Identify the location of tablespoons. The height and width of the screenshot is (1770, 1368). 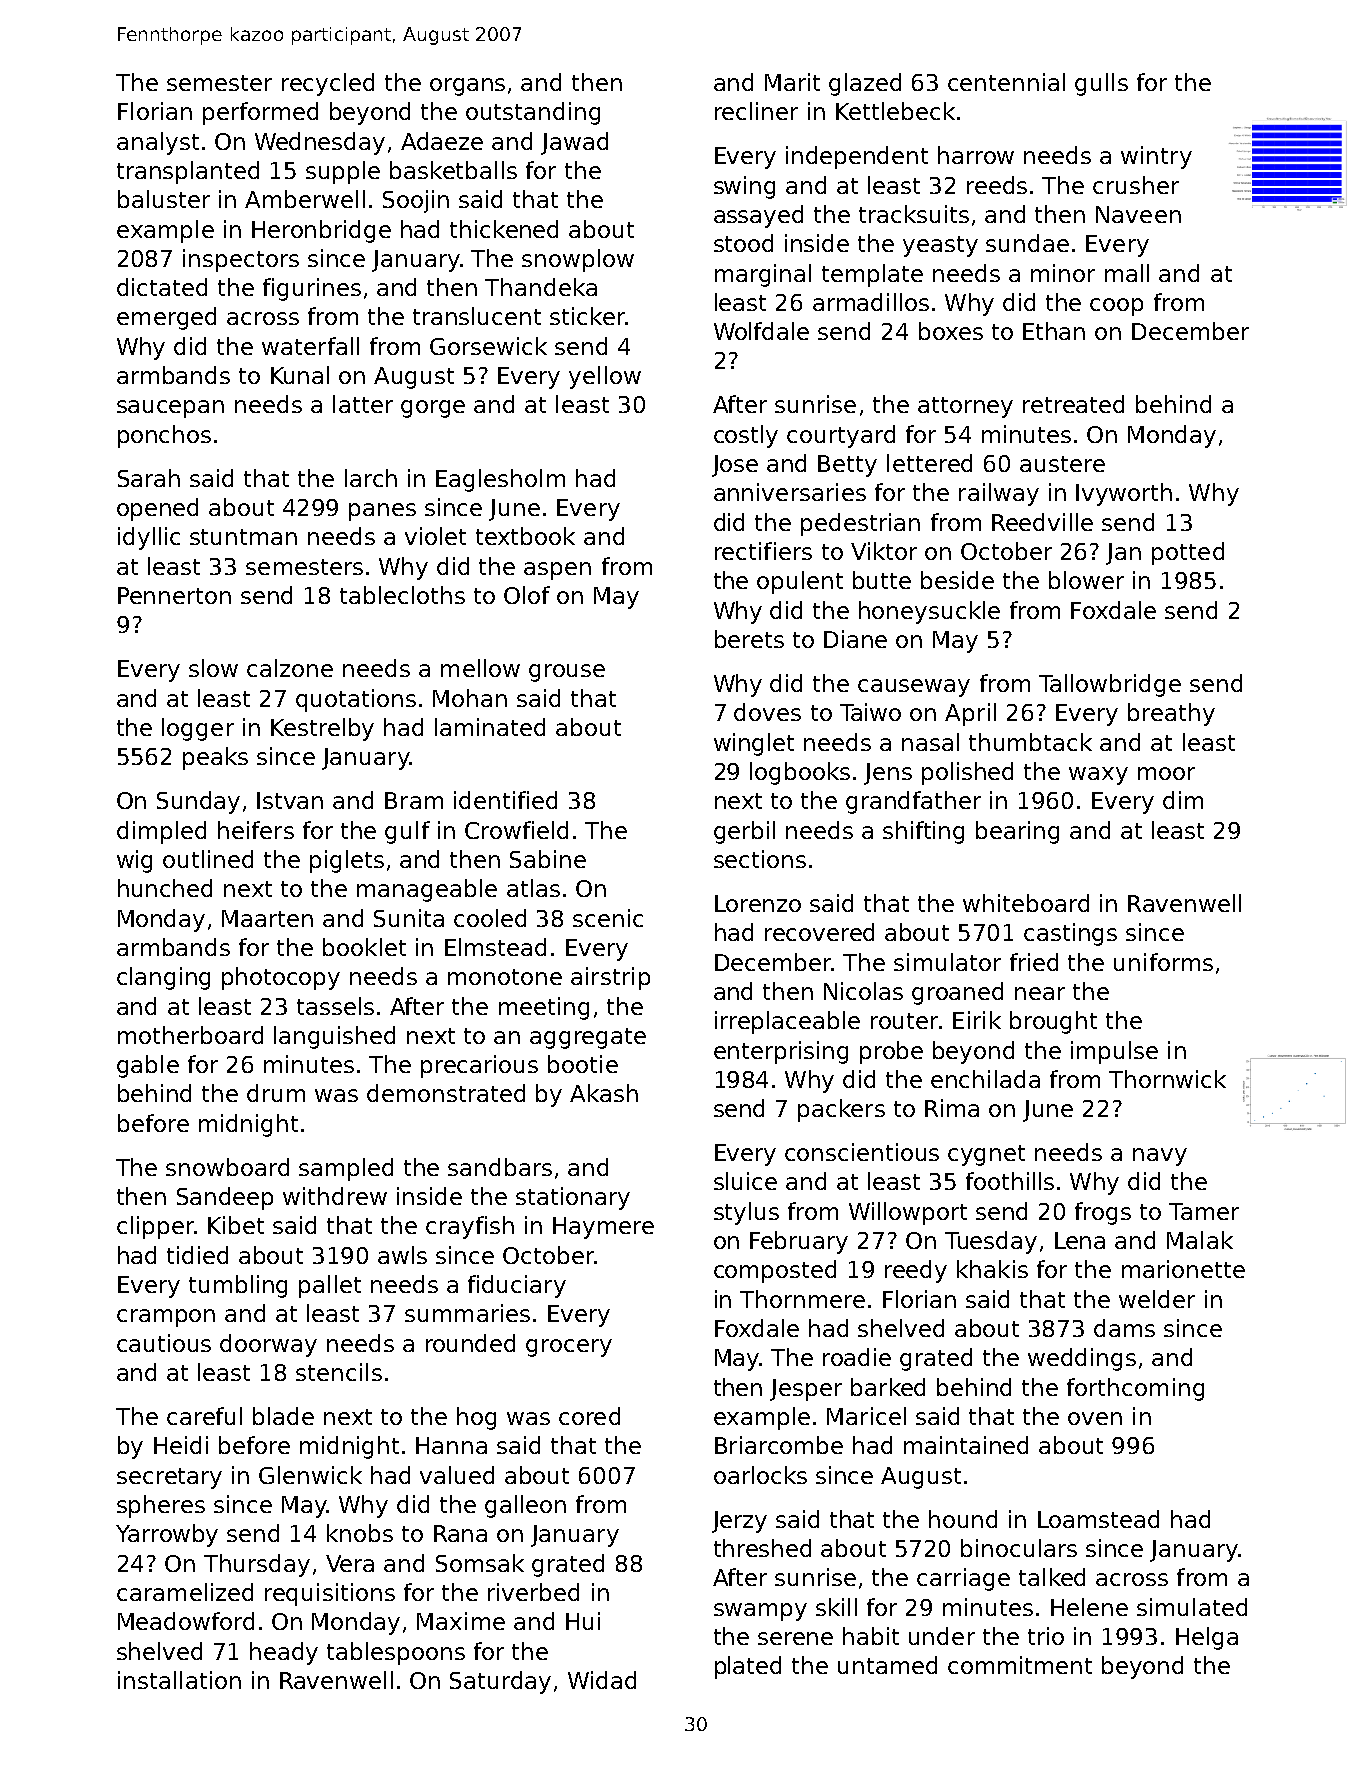
(396, 1653).
